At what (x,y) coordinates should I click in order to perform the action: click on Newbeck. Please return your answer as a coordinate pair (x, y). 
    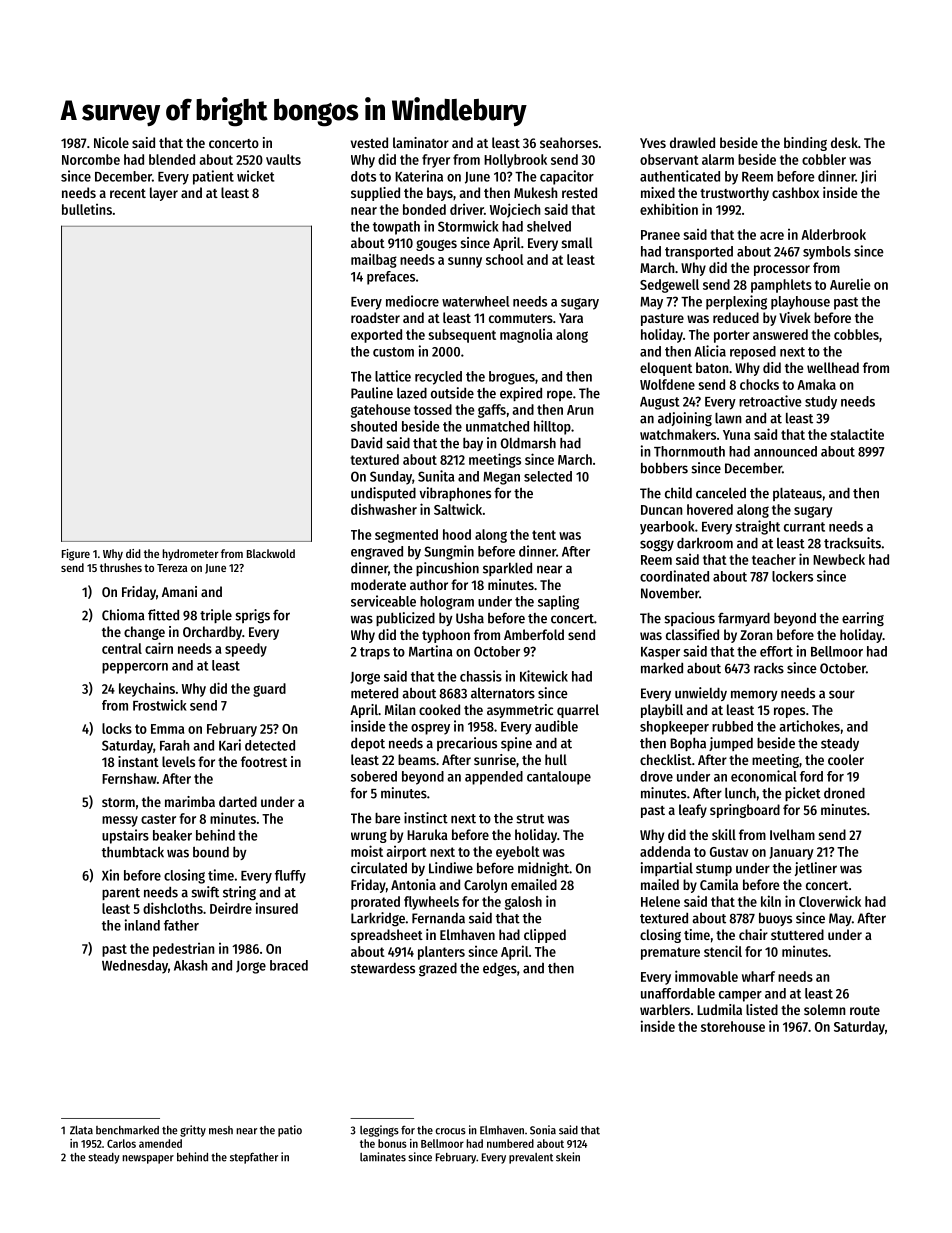
    Looking at the image, I should click on (839, 559).
